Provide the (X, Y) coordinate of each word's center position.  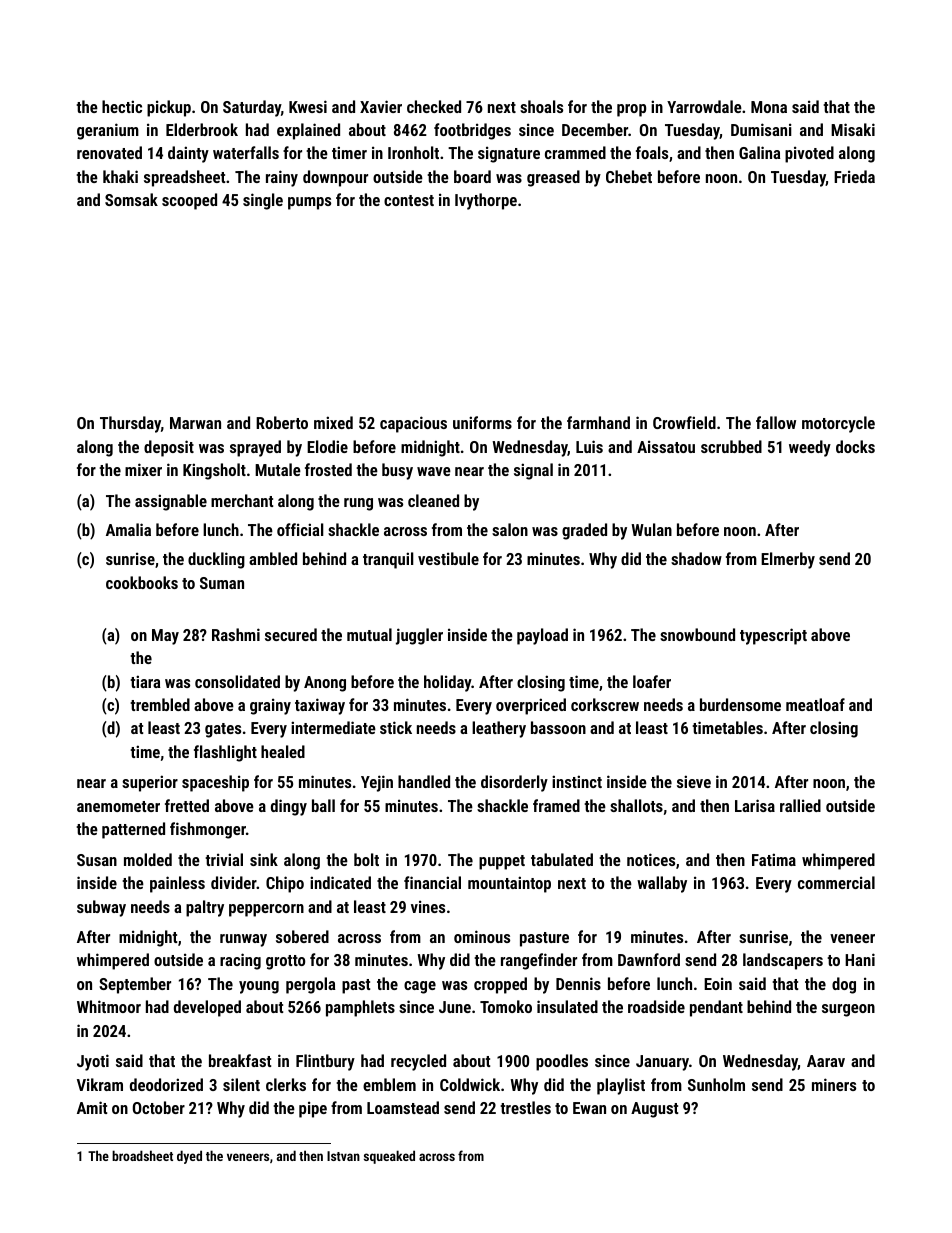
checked (434, 106)
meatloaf (815, 704)
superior (150, 783)
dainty (188, 154)
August (654, 1110)
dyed (189, 1157)
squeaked (389, 1157)
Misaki (853, 129)
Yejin (377, 783)
